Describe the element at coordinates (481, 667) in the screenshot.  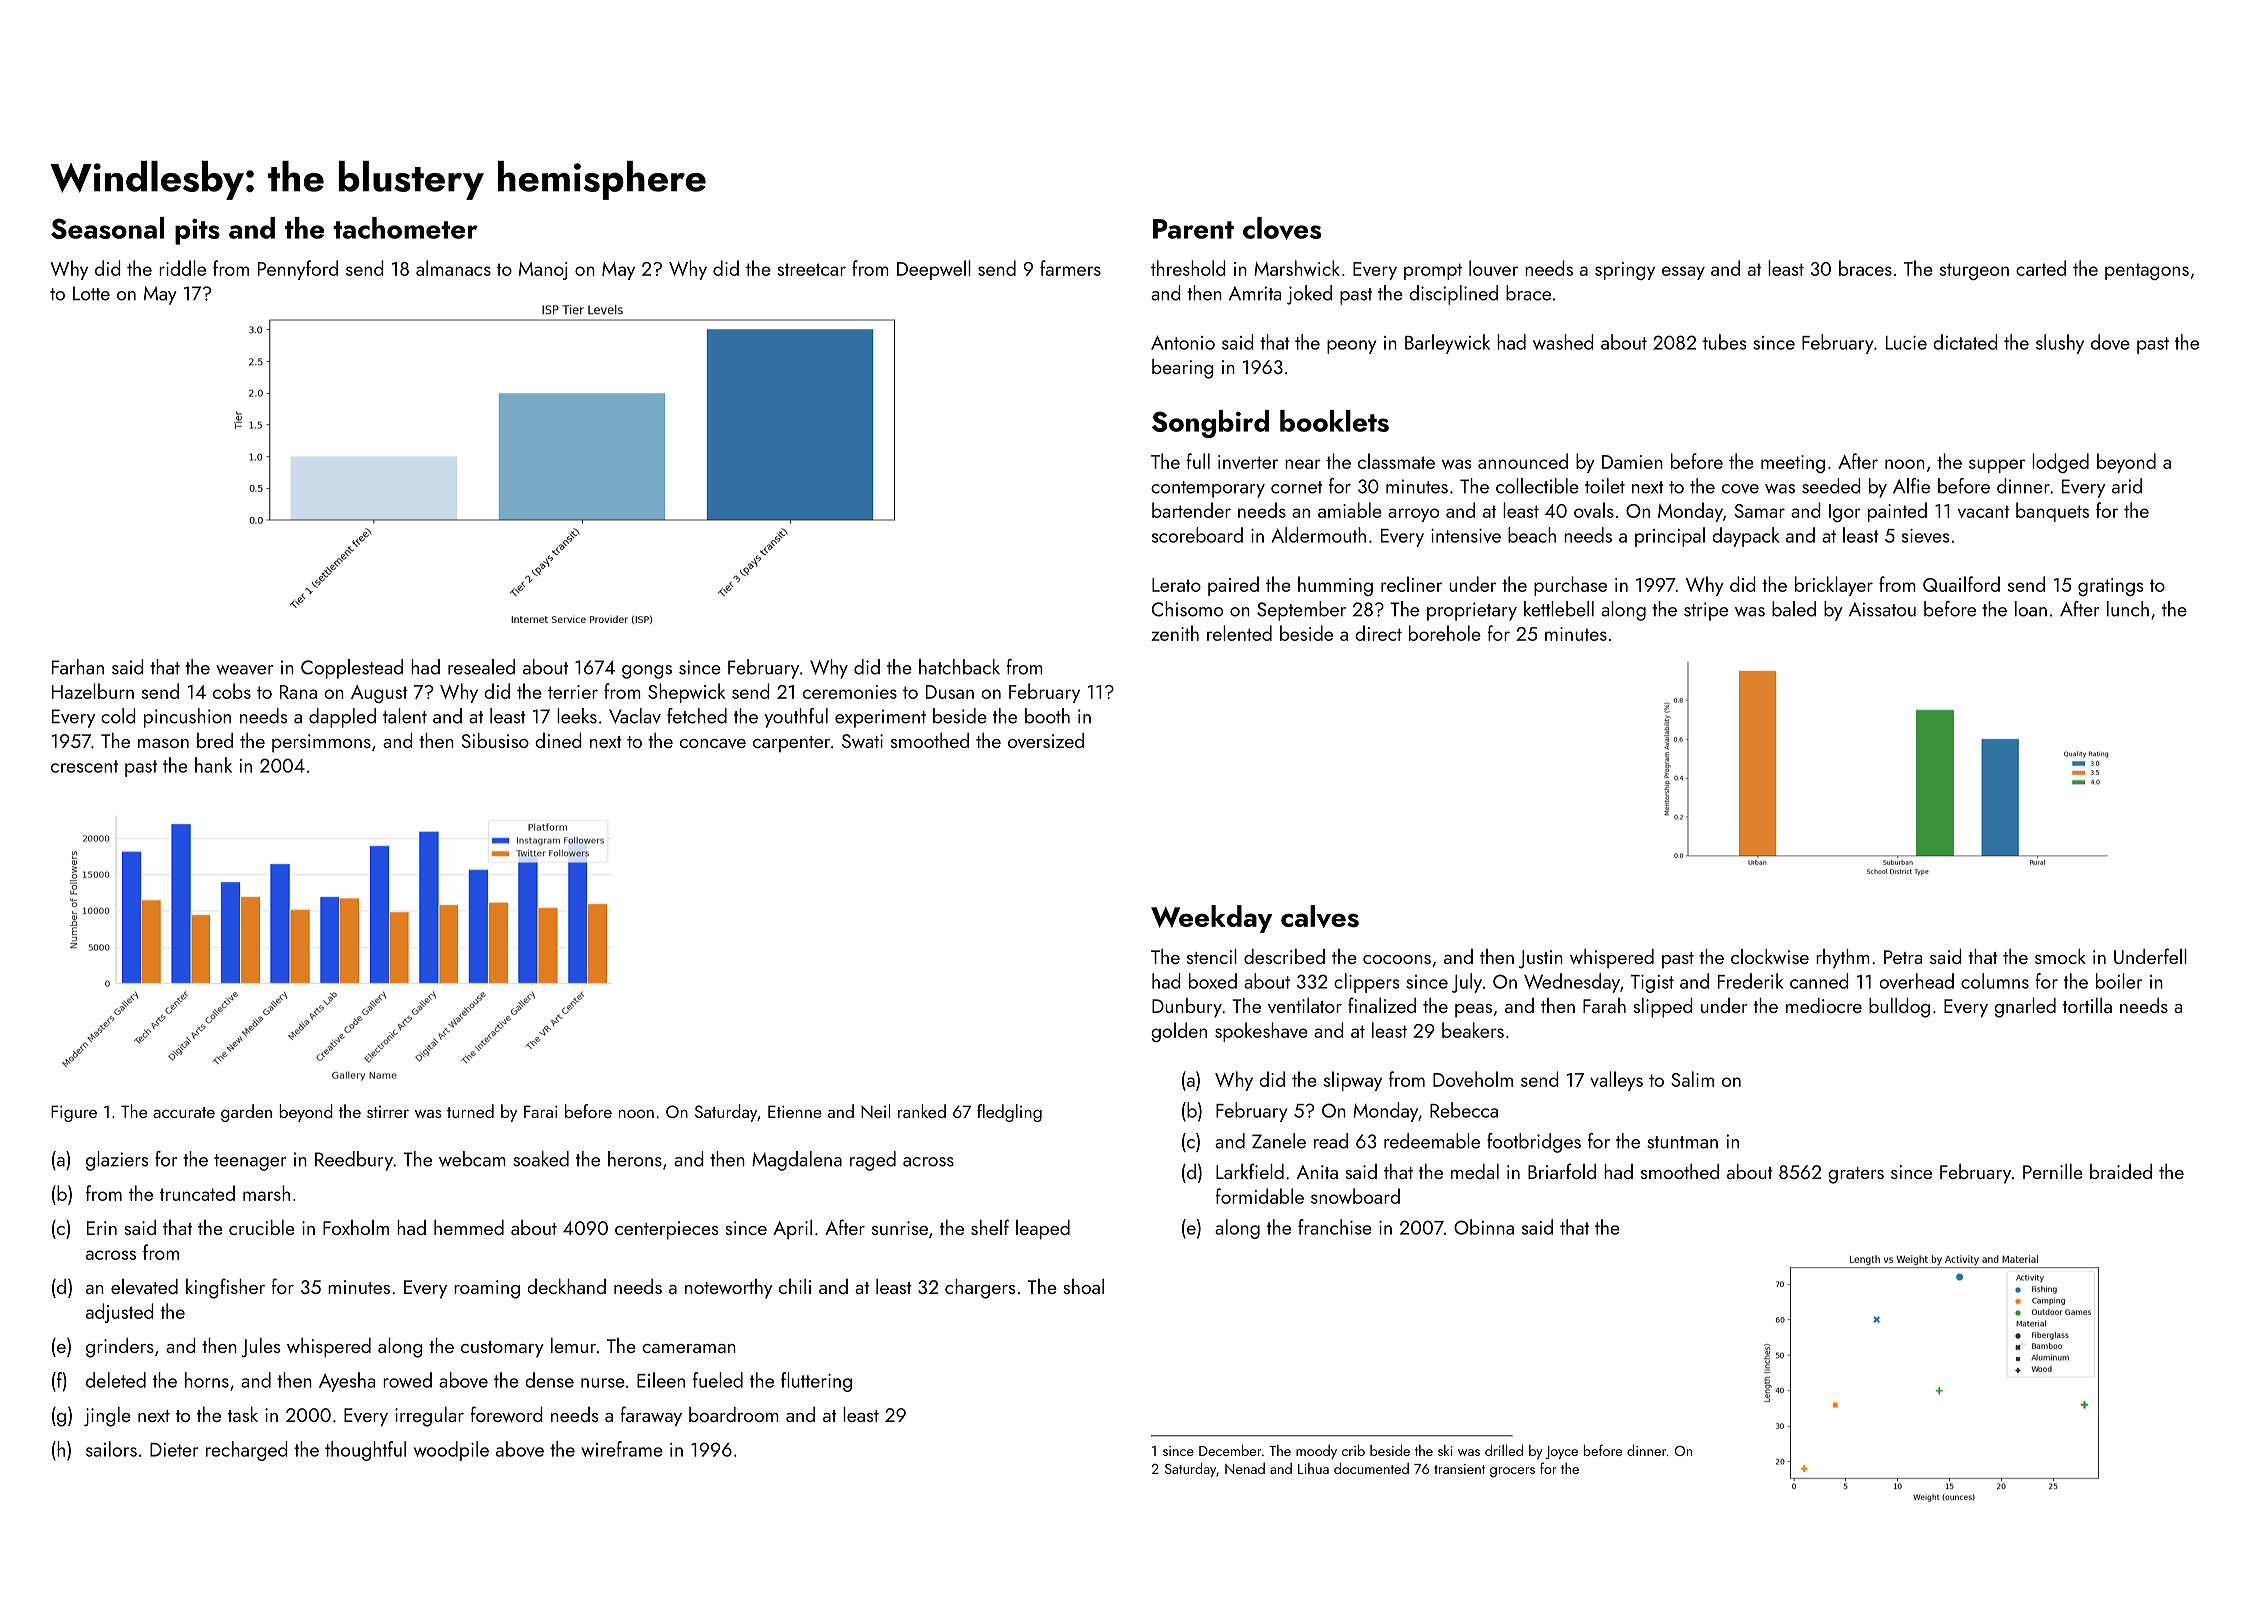
I see `resealed` at that location.
